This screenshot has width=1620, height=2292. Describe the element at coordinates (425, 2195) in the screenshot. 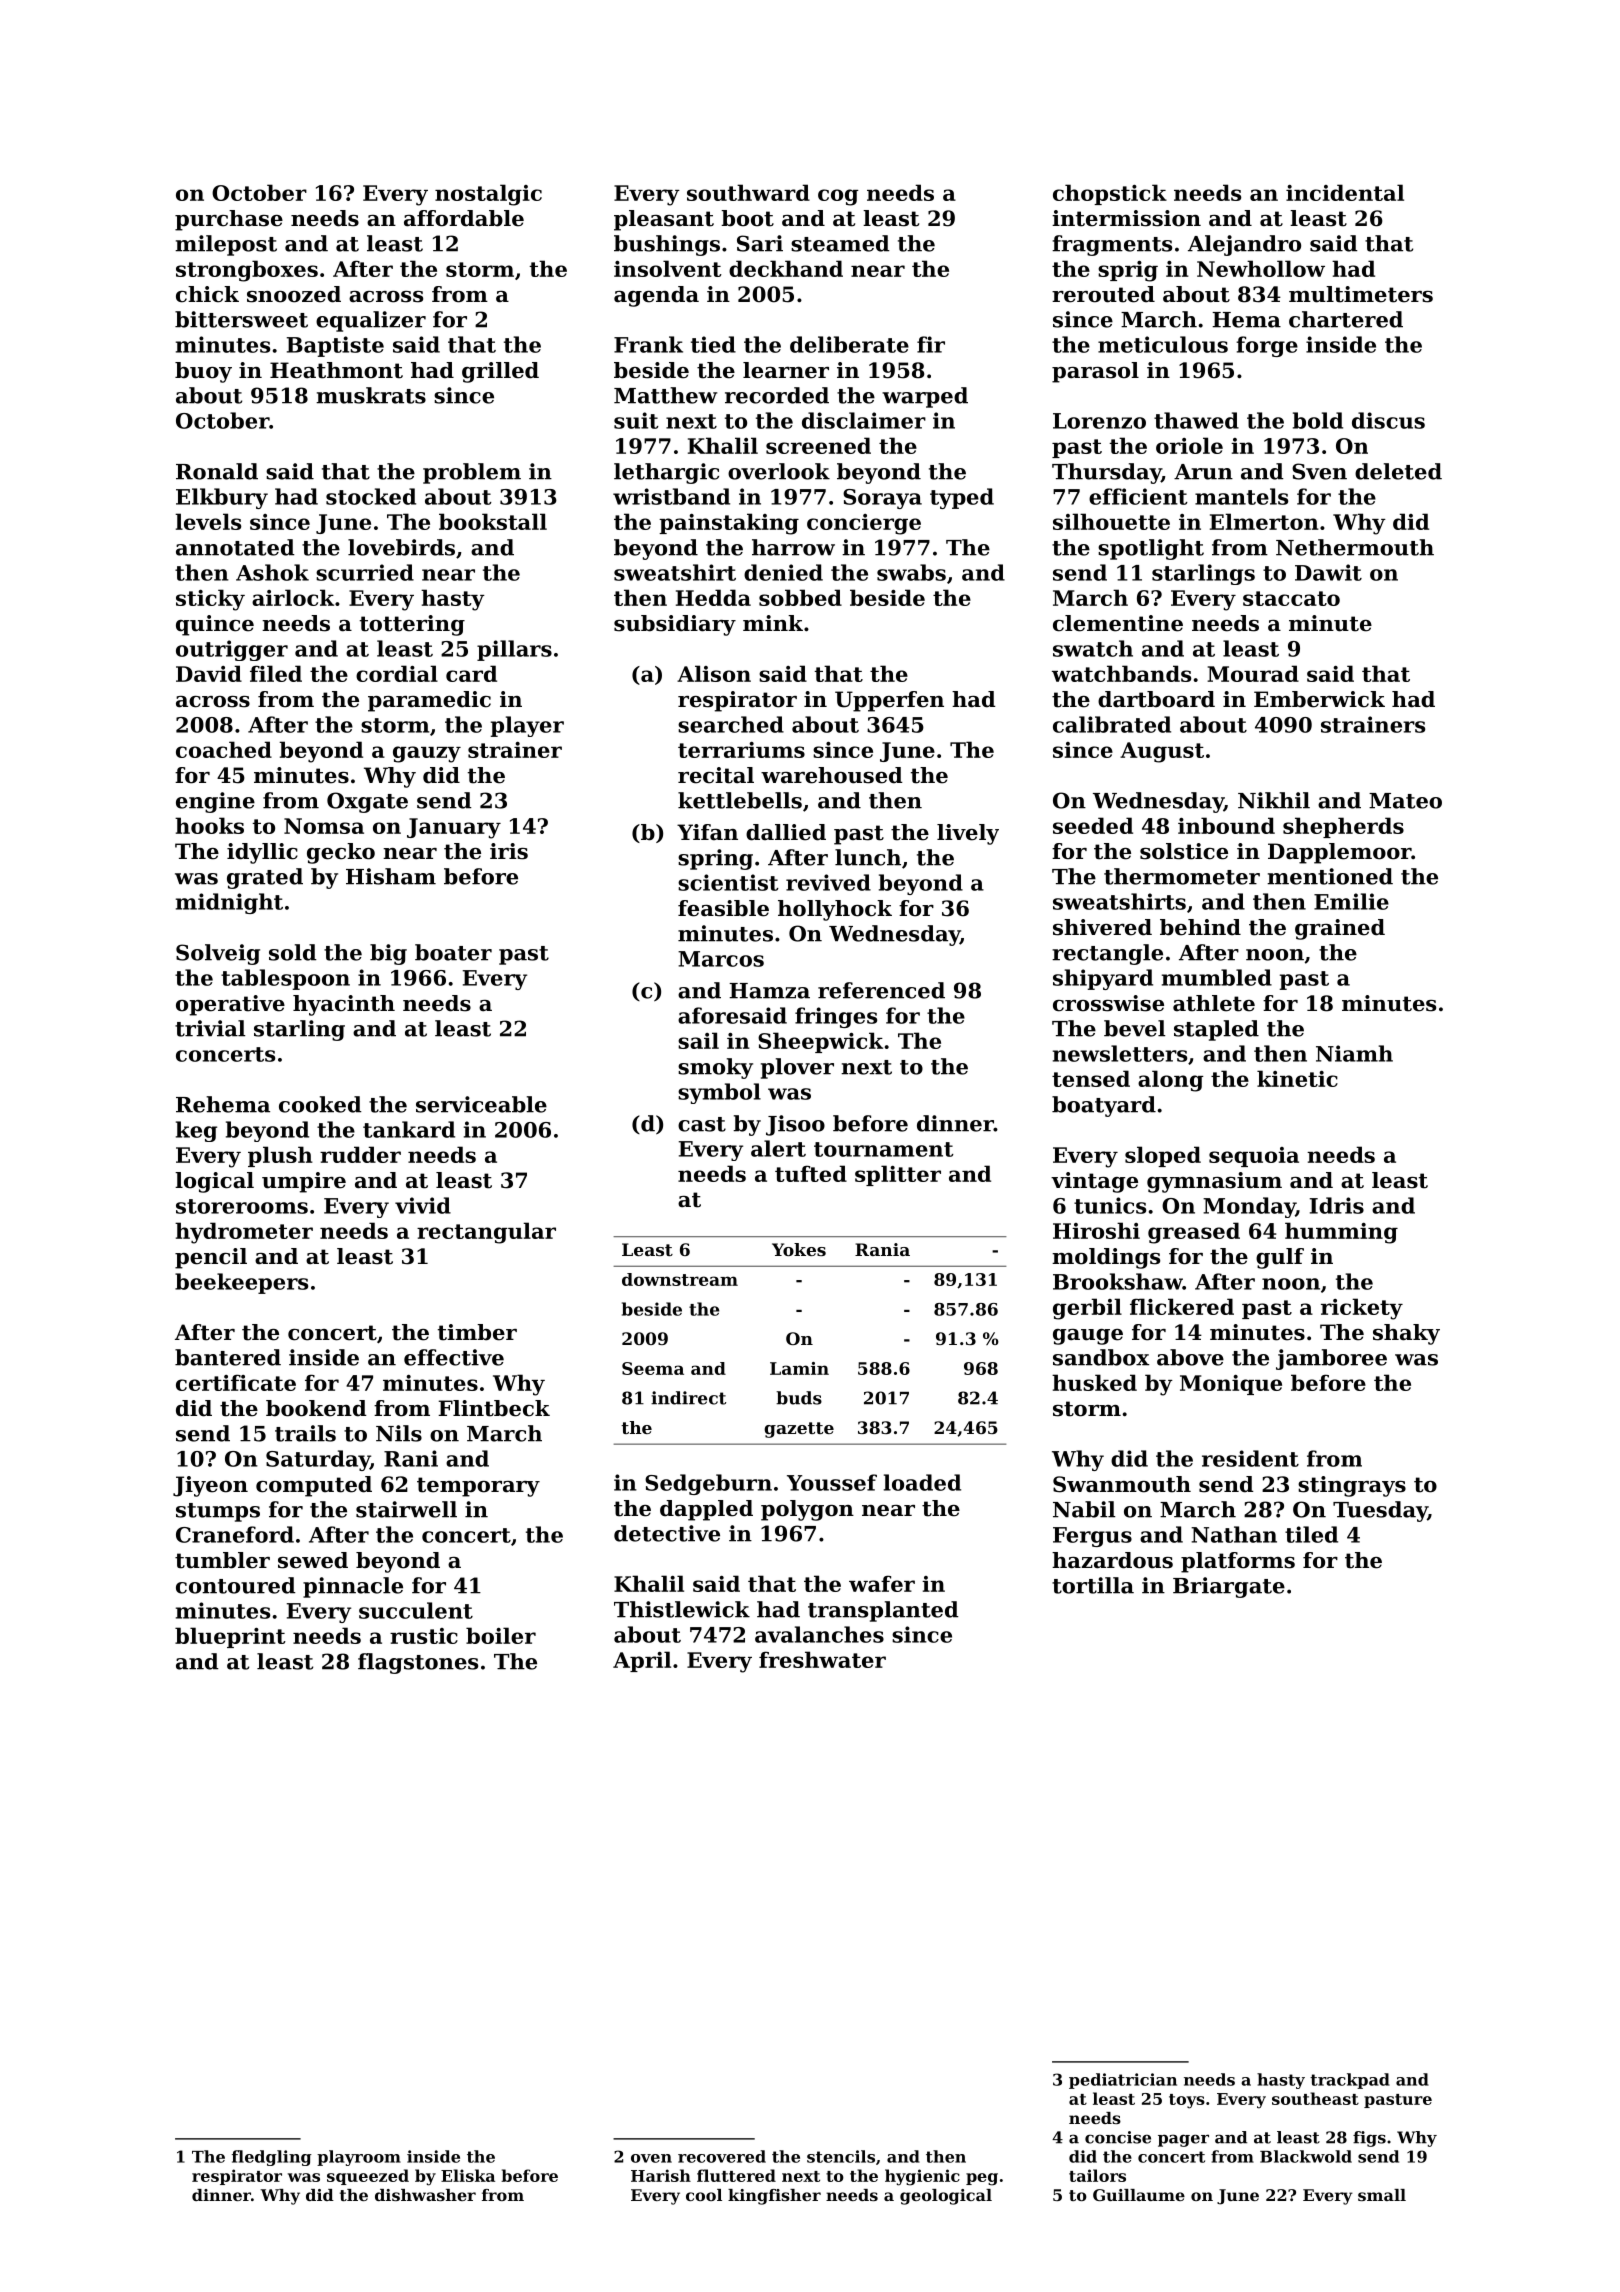

I see `dishwasher` at that location.
